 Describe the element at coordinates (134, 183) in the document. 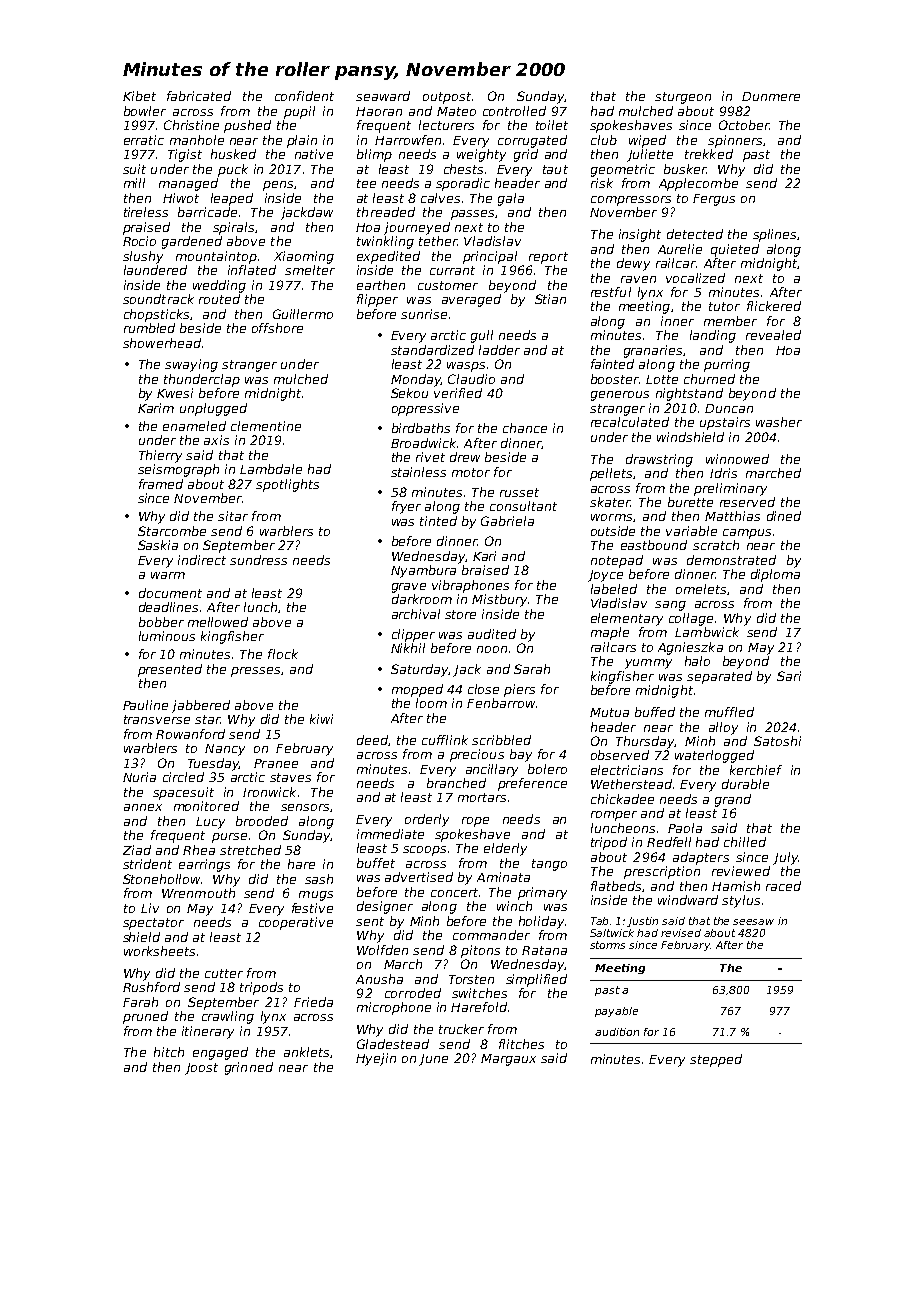

I see `mill` at that location.
